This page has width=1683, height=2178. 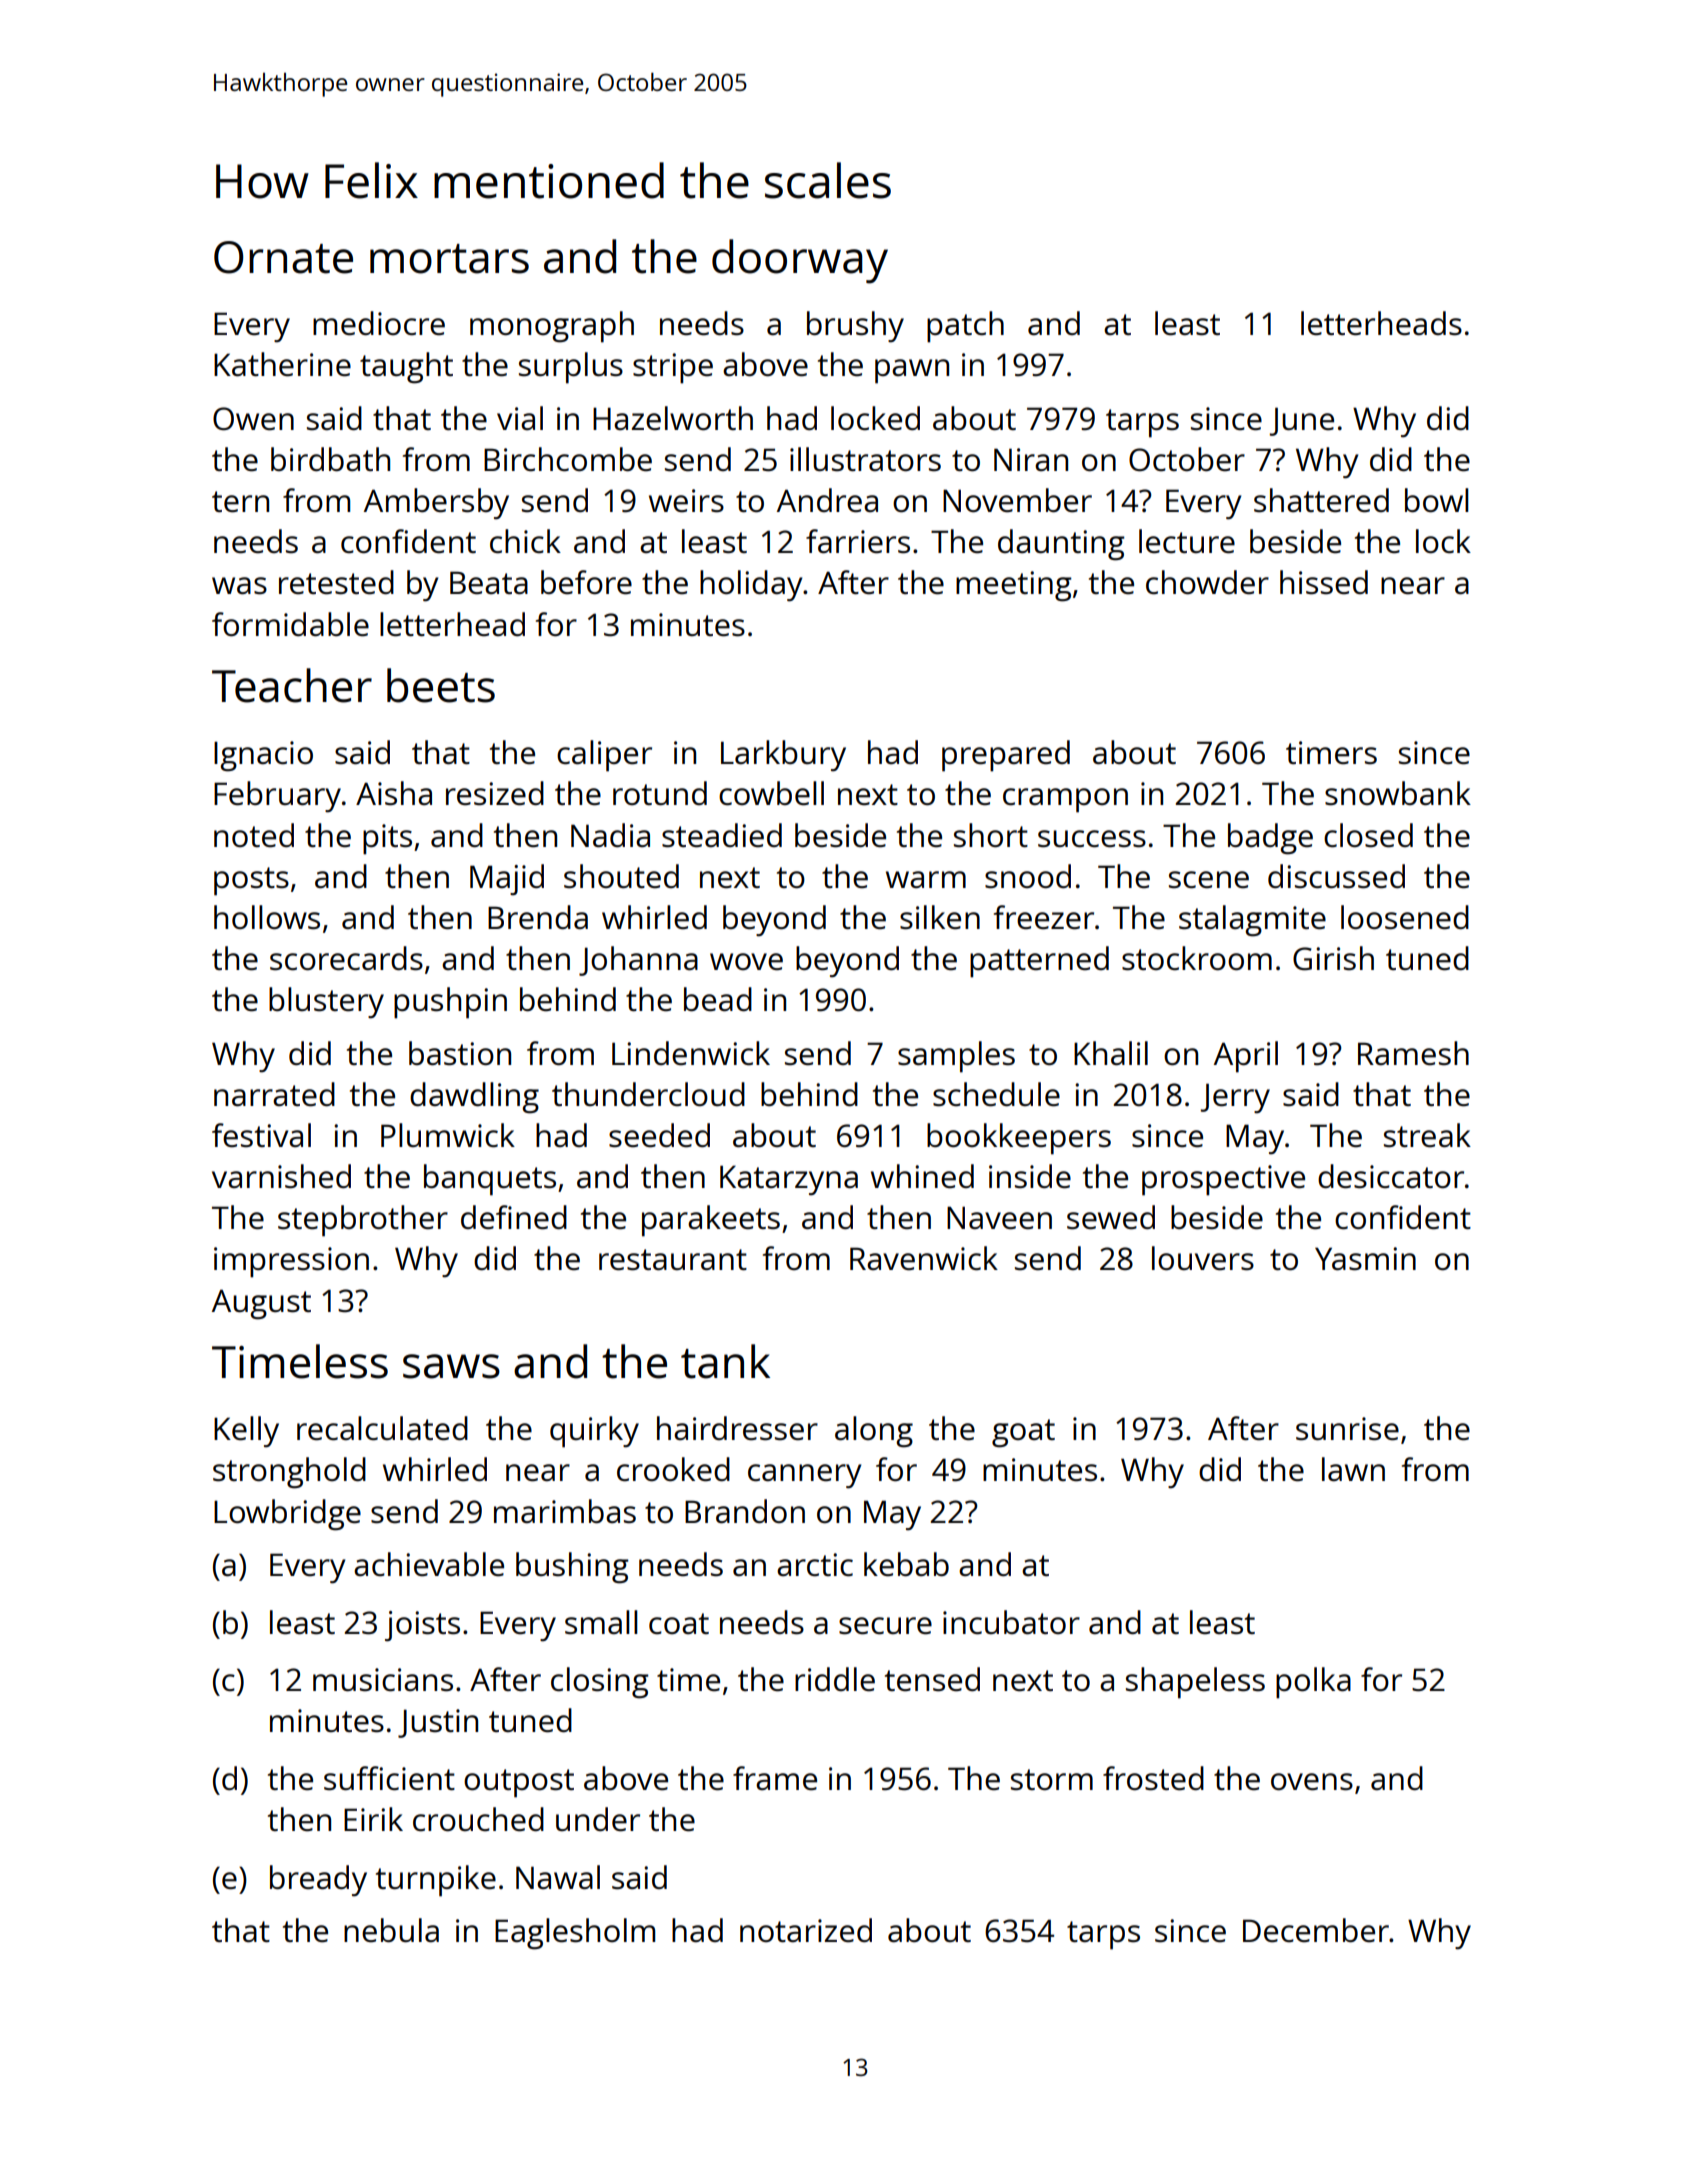 I want to click on doorway, so click(x=800, y=261).
